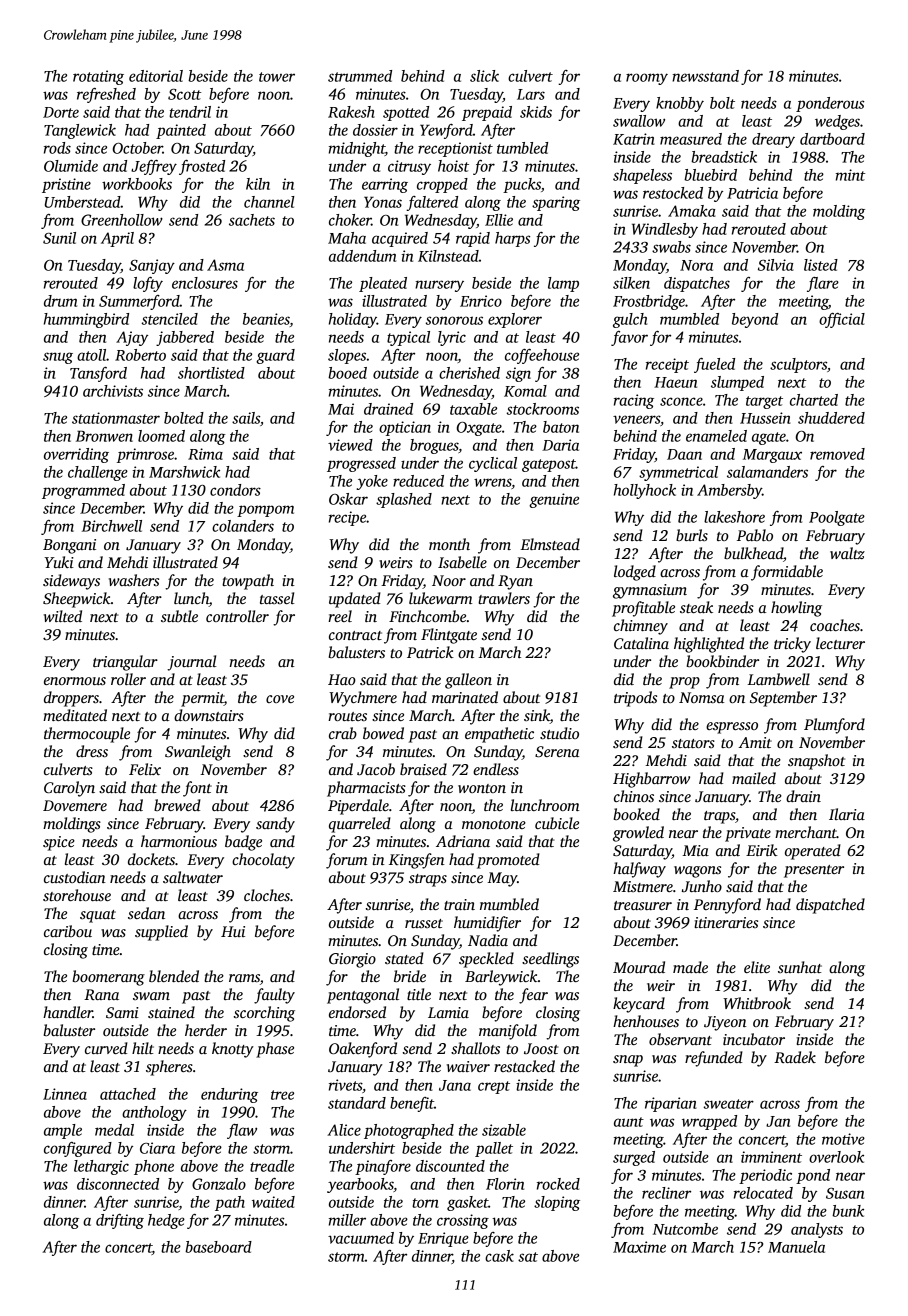 Image resolution: width=908 pixels, height=1316 pixels. Describe the element at coordinates (69, 789) in the image. I see `Carolyn` at that location.
